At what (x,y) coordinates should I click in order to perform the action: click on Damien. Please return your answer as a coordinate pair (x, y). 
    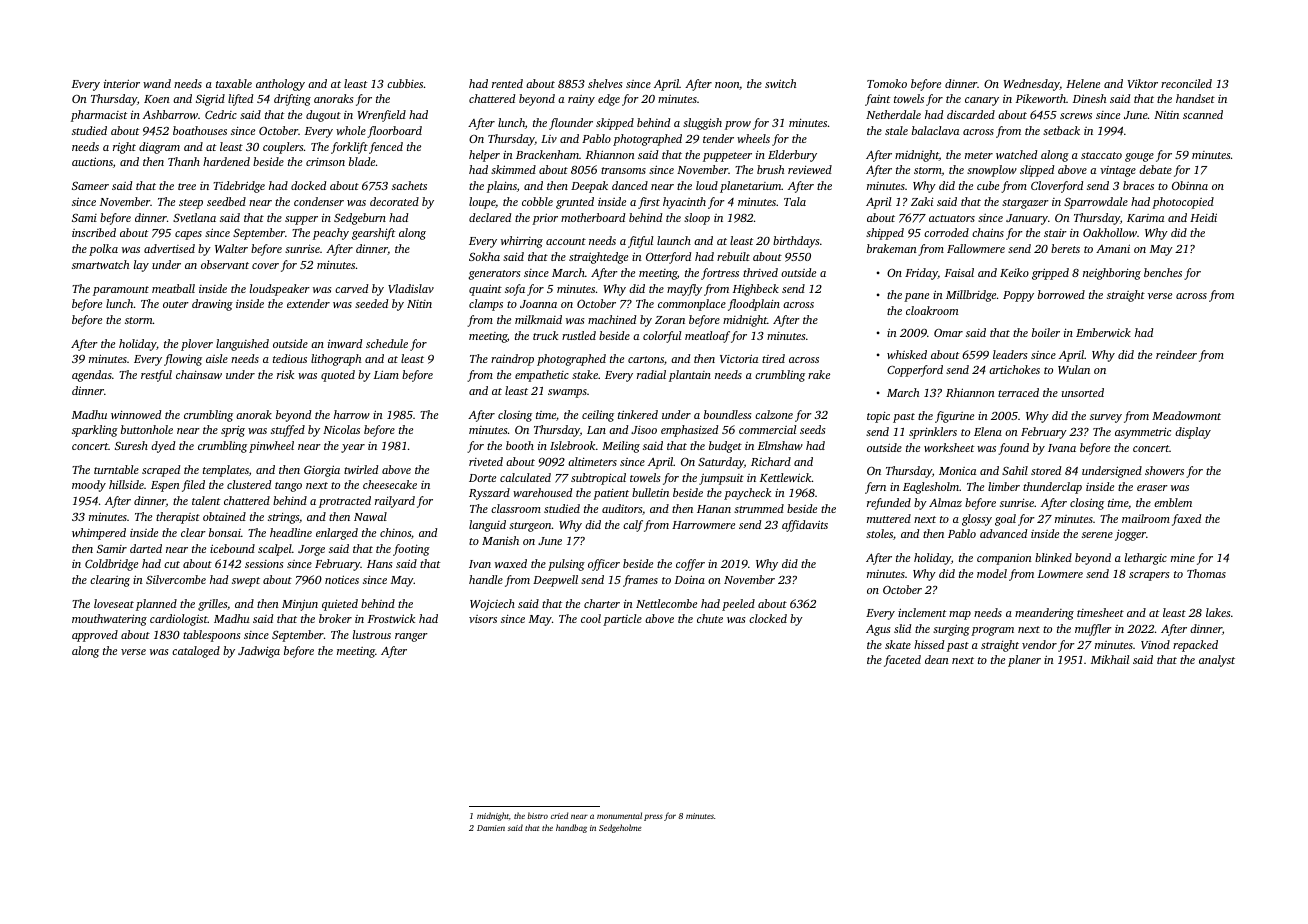
    Looking at the image, I should click on (491, 828).
